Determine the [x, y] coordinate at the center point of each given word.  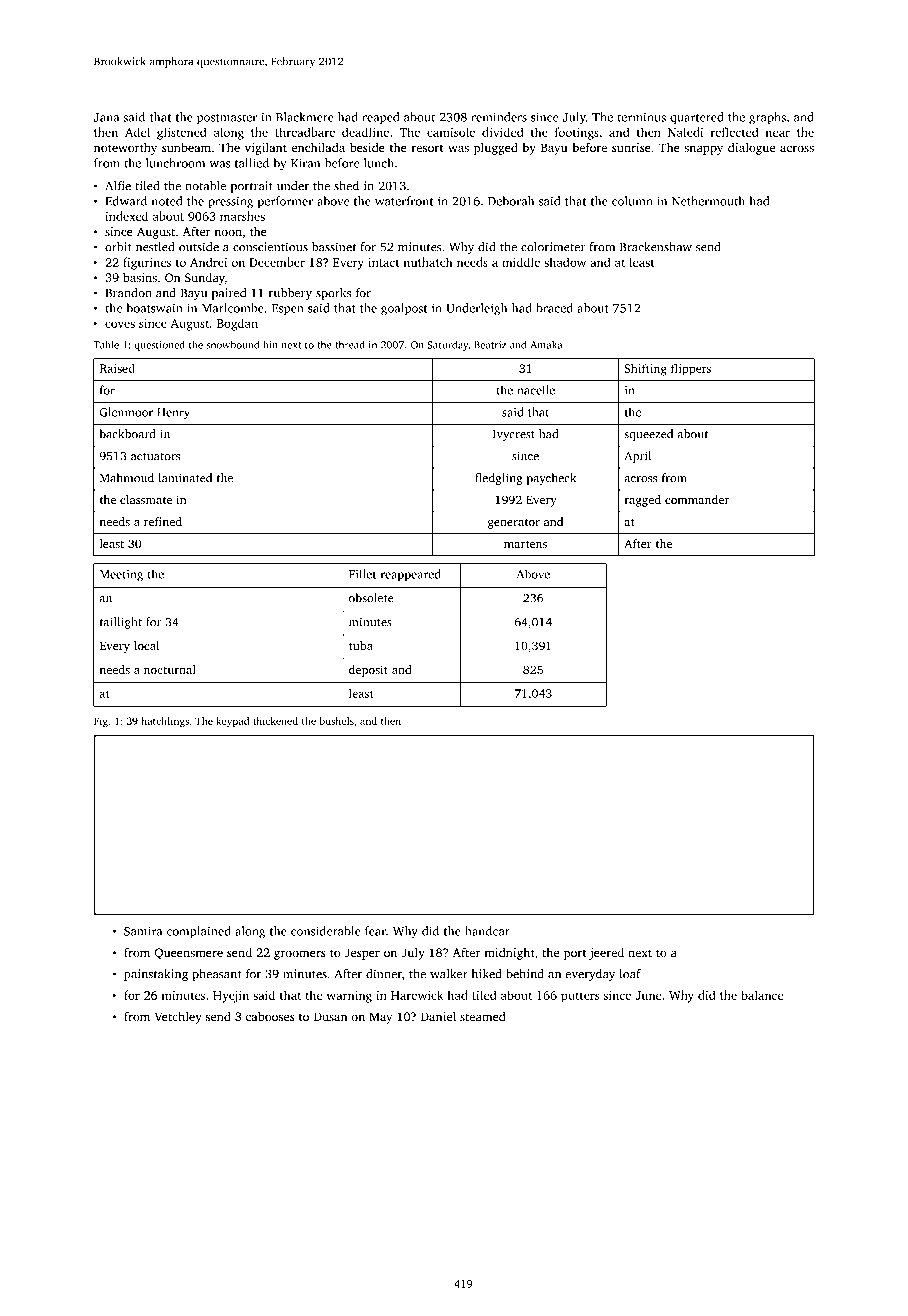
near [777, 133]
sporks [333, 294]
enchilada [318, 147]
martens [525, 544]
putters [580, 997]
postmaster [227, 119]
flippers [691, 369]
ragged [643, 501]
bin [270, 344]
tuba [361, 645]
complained [199, 932]
